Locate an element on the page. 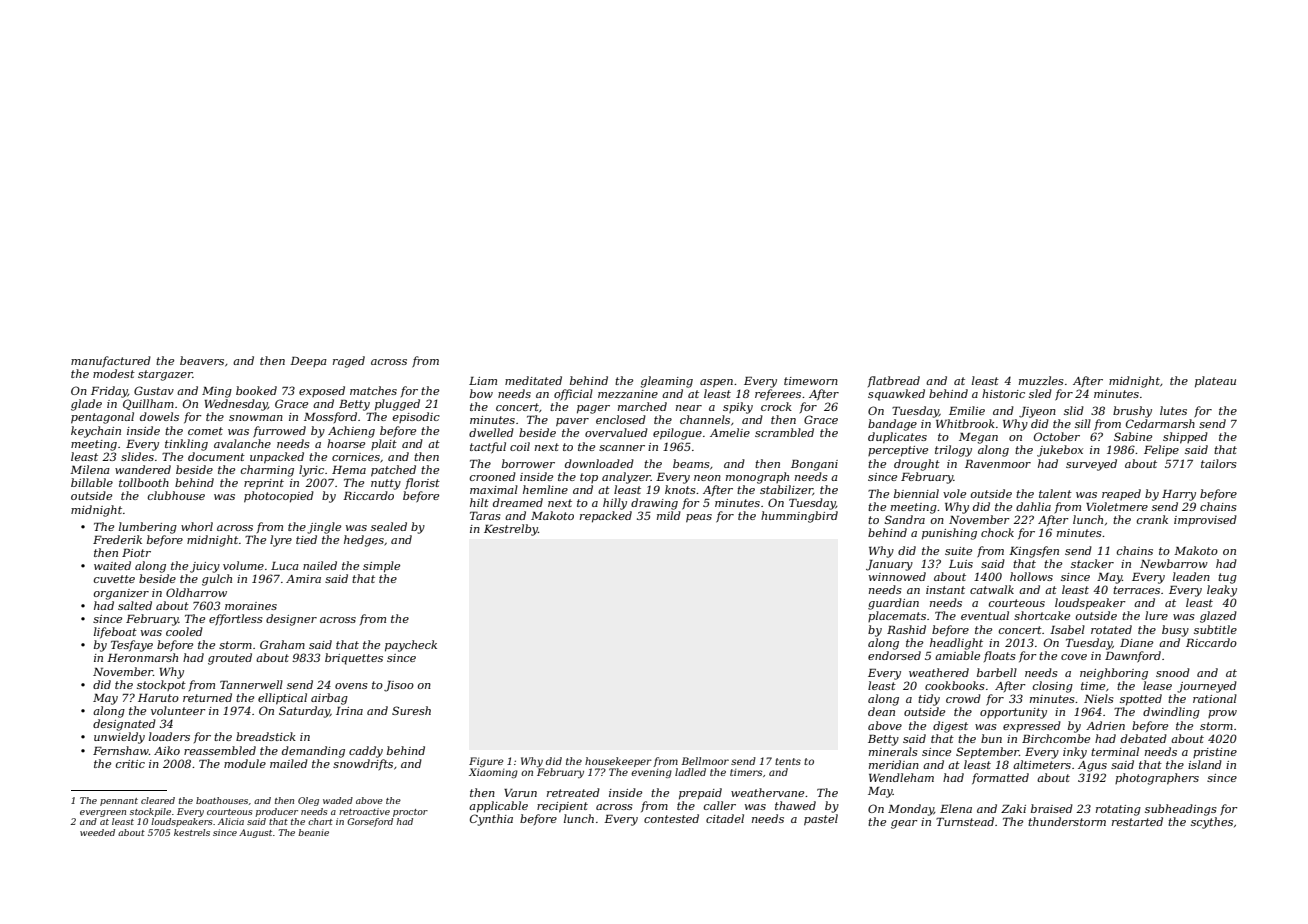 The height and width of the document is (924, 1308). neighboring is located at coordinates (1114, 674).
